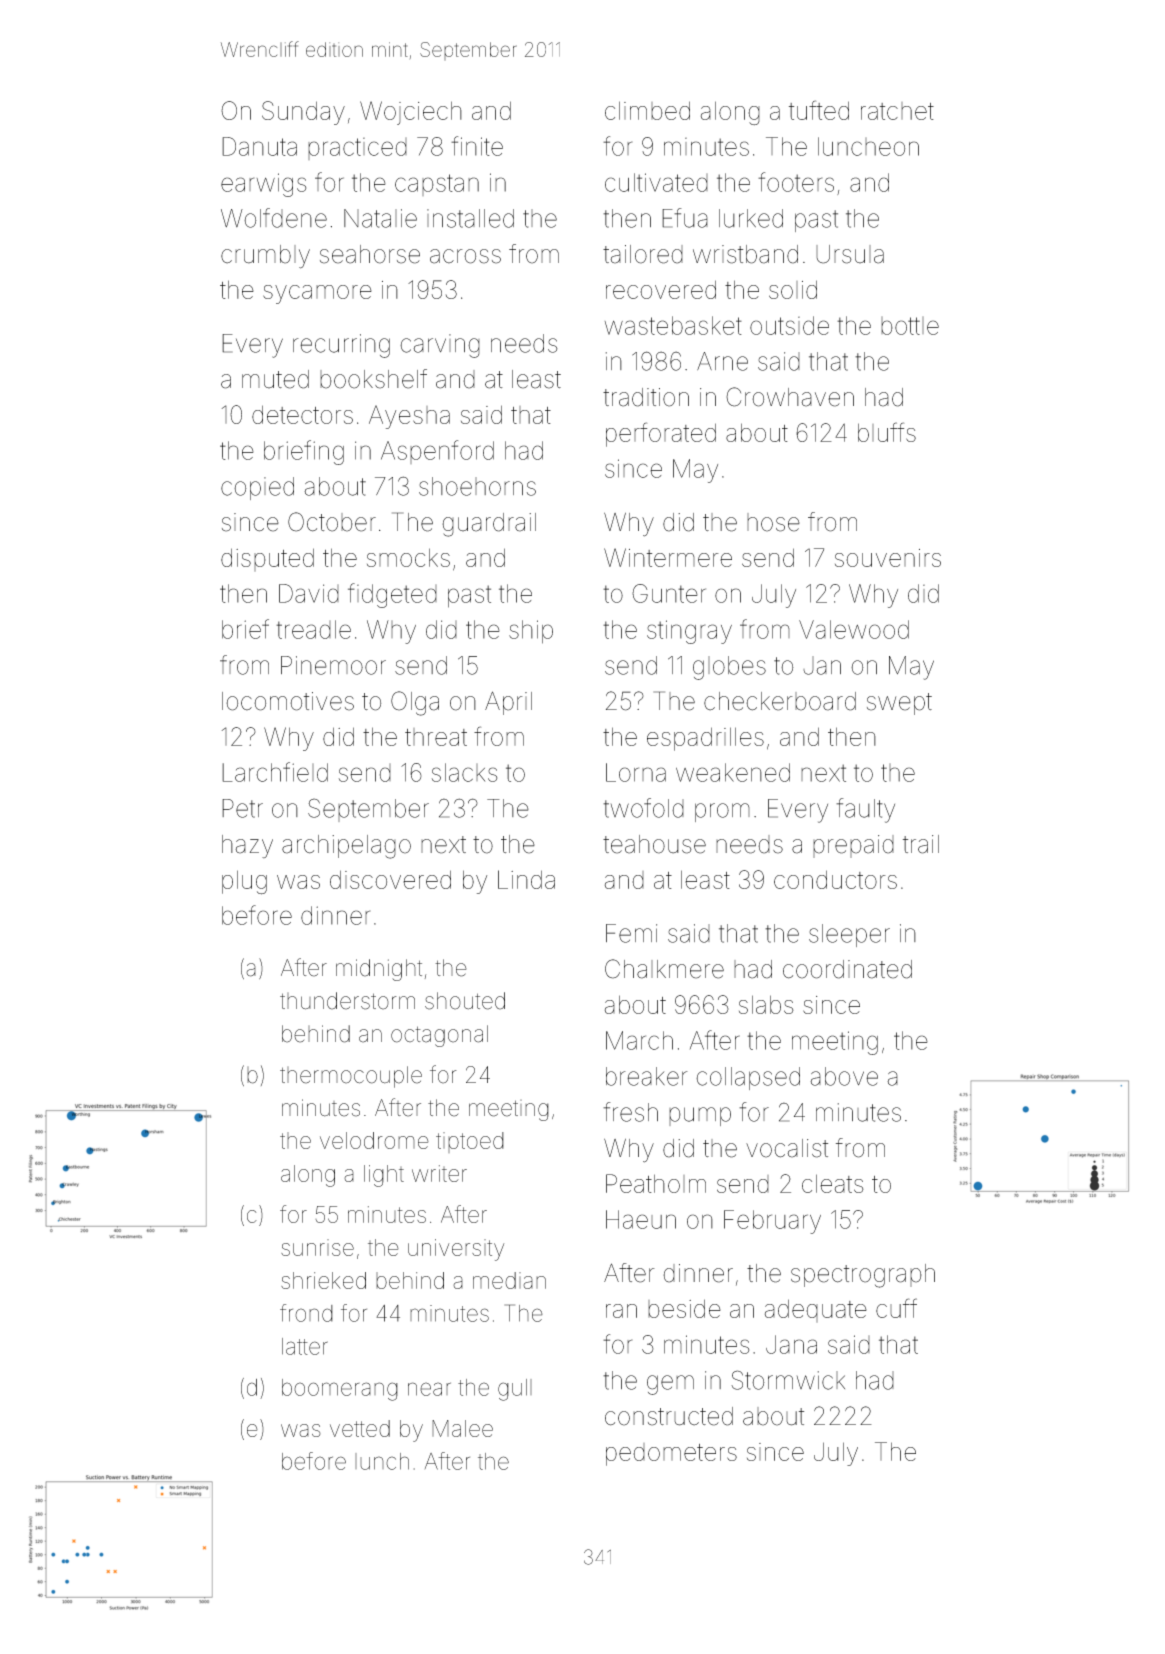  I want to click on Aspenford, so click(437, 452).
